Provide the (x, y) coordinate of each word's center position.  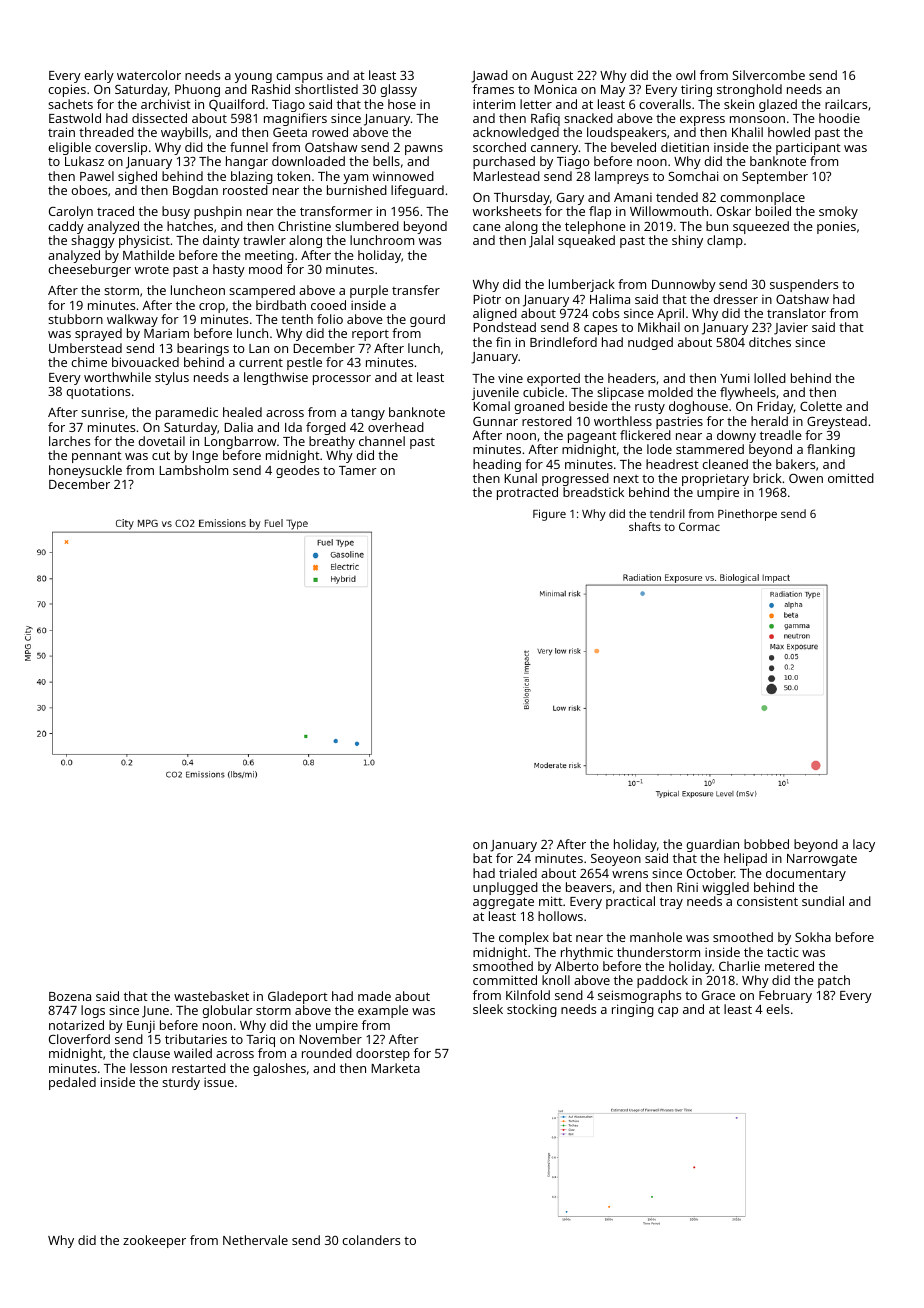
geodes (297, 471)
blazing (252, 177)
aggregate (503, 903)
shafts (645, 526)
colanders (371, 1240)
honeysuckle (85, 471)
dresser (735, 299)
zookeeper (154, 1241)
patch (834, 981)
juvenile (495, 393)
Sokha (813, 937)
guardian (712, 845)
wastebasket (211, 996)
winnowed (403, 176)
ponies (836, 227)
